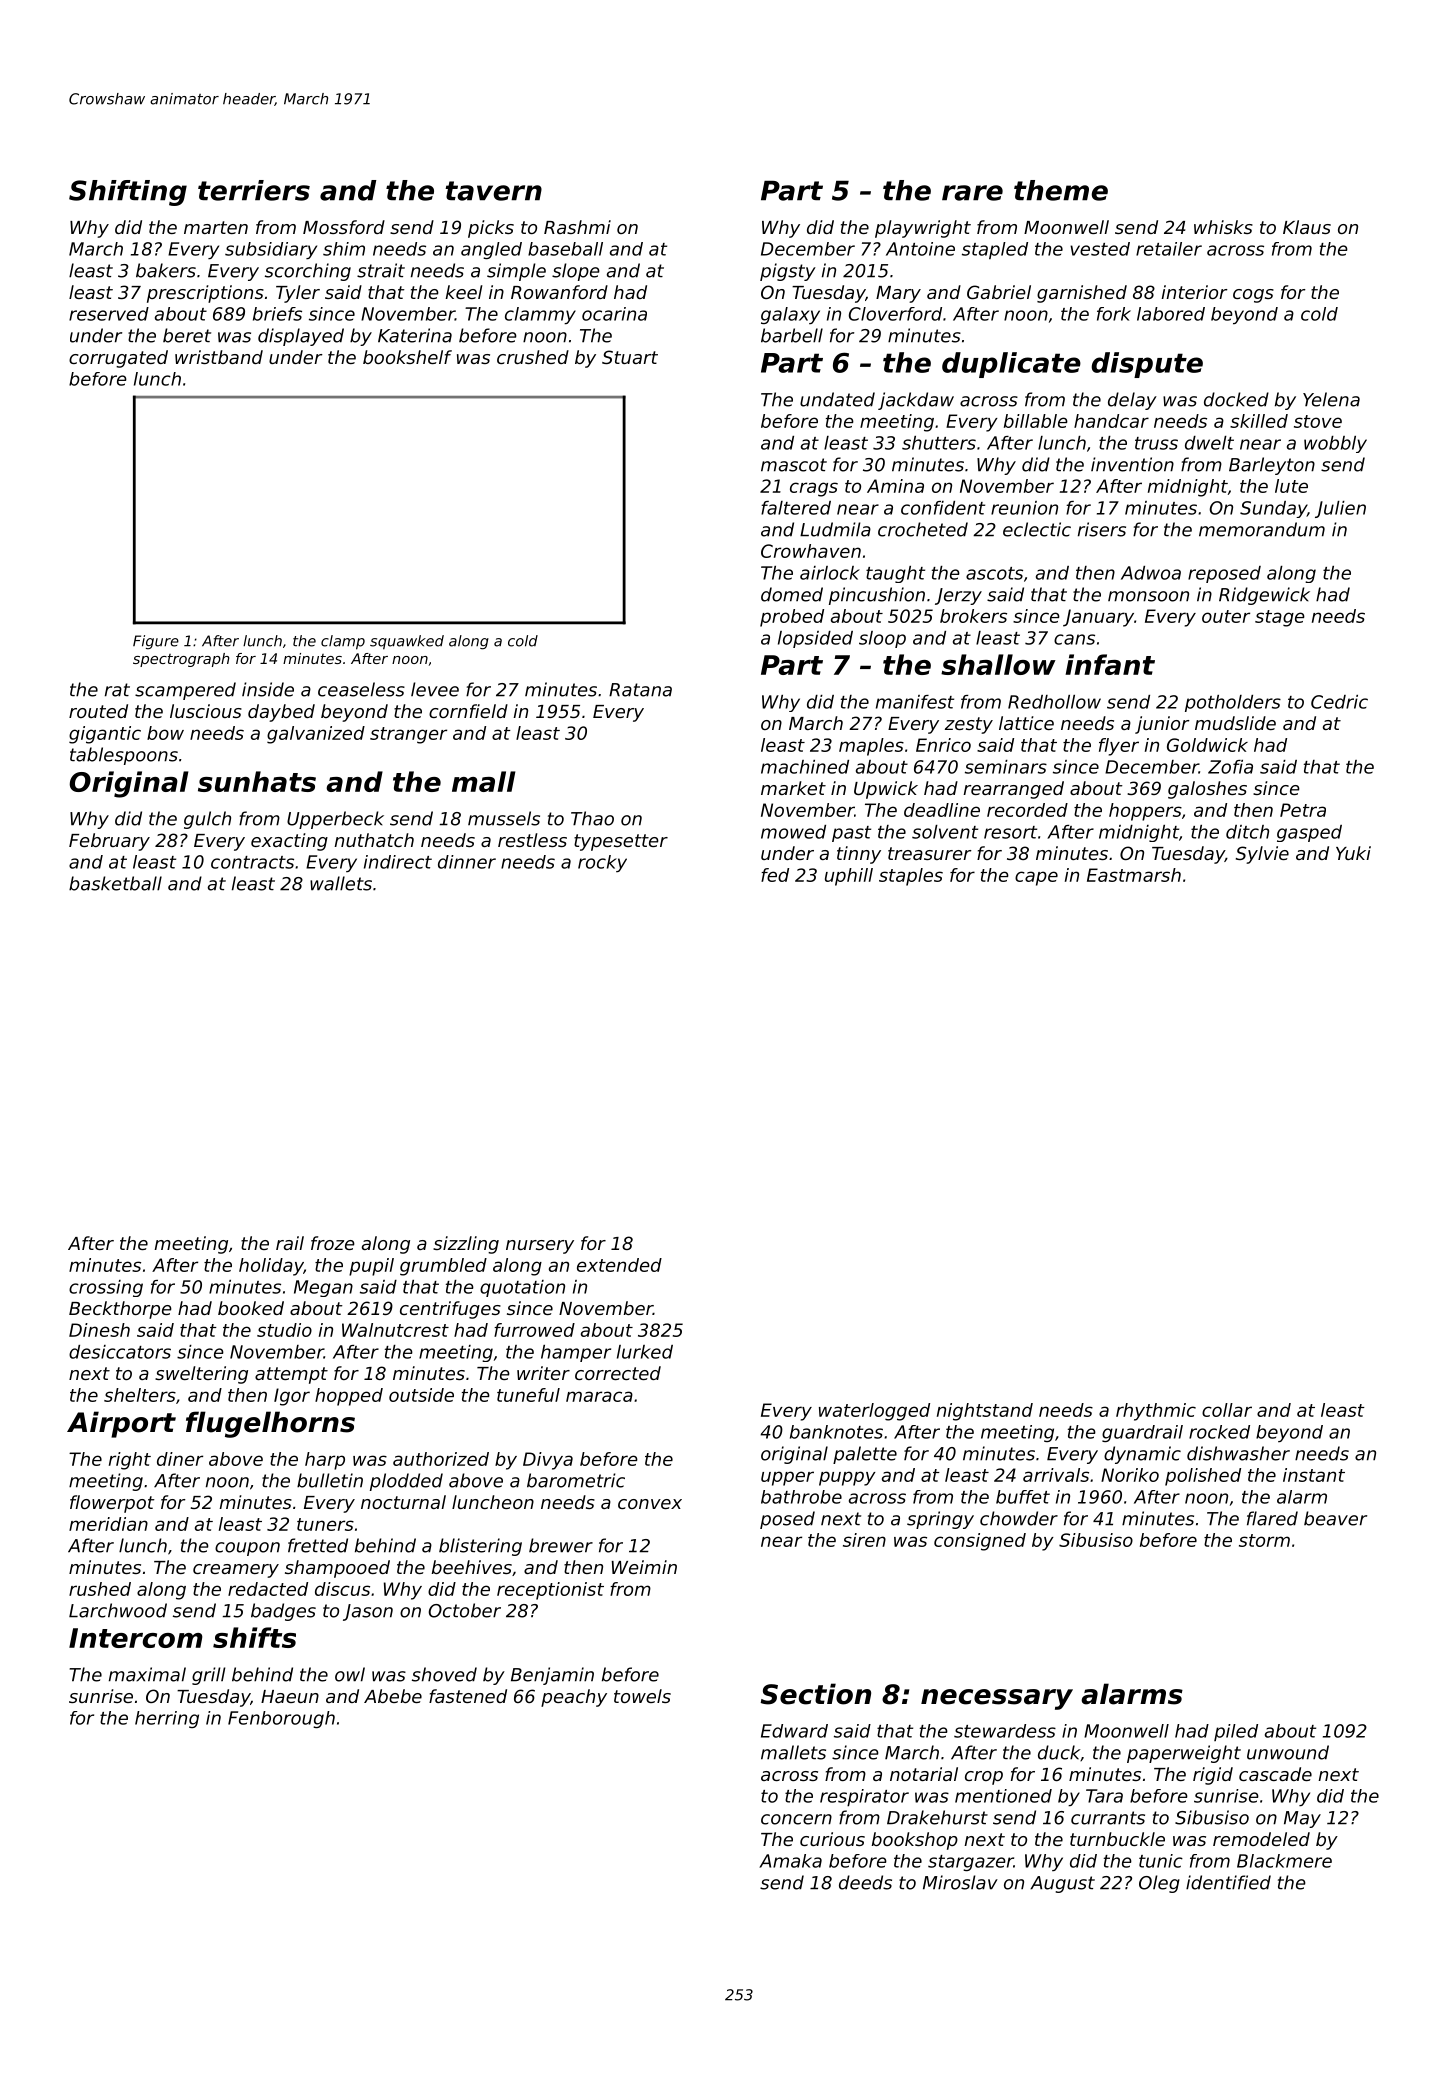  Describe the element at coordinates (407, 357) in the screenshot. I see `bookshelf` at that location.
